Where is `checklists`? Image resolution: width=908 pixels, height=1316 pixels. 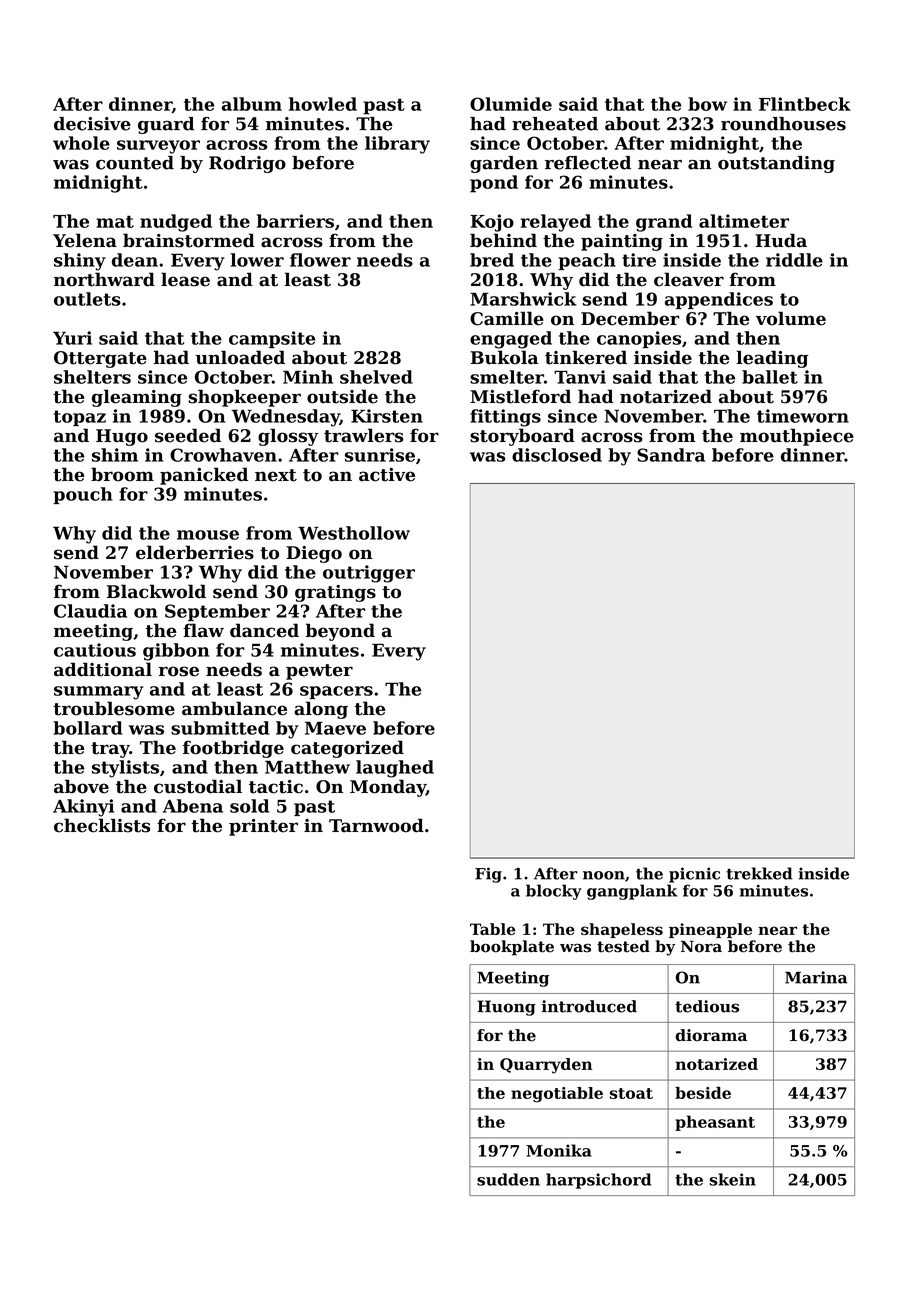
checklists is located at coordinates (102, 825).
